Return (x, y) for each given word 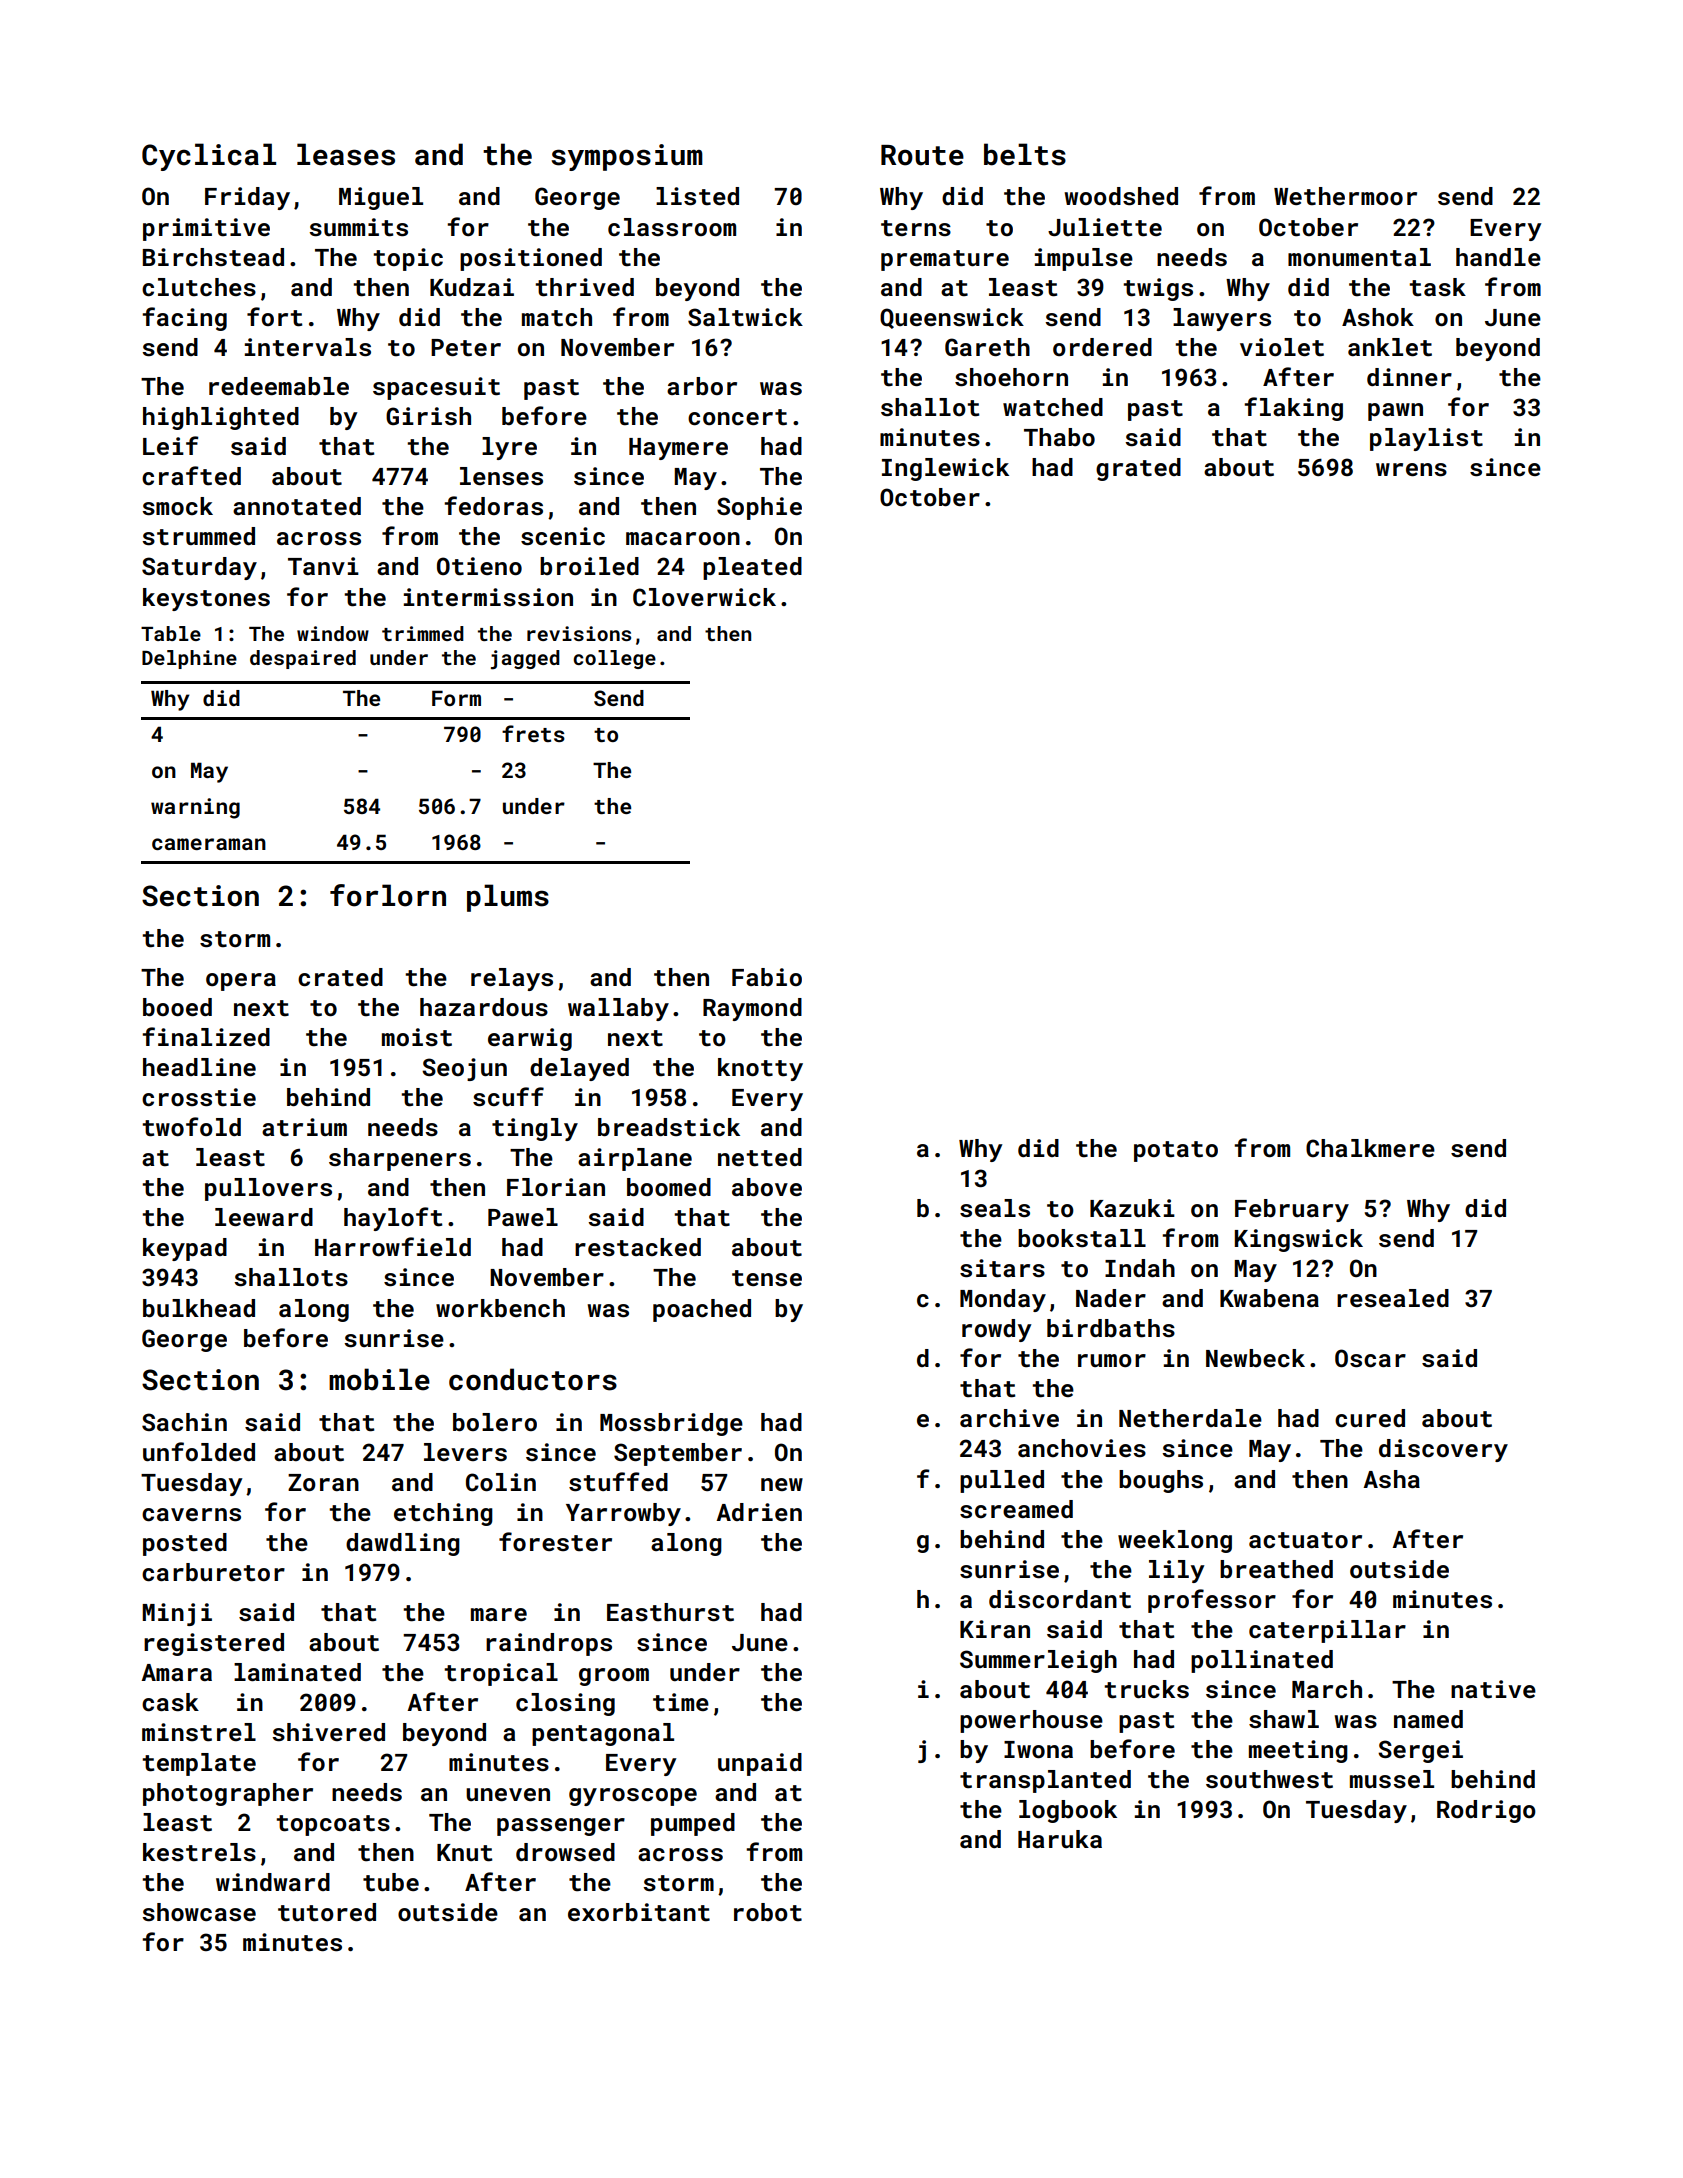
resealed (1393, 1298)
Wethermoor (1345, 196)
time (681, 1702)
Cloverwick (704, 597)
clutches (199, 287)
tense (767, 1278)
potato (1176, 1151)
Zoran (323, 1482)
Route (922, 155)
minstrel (199, 1732)
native (1493, 1689)
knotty (760, 1069)
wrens (1411, 470)
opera (241, 982)
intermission (488, 597)
